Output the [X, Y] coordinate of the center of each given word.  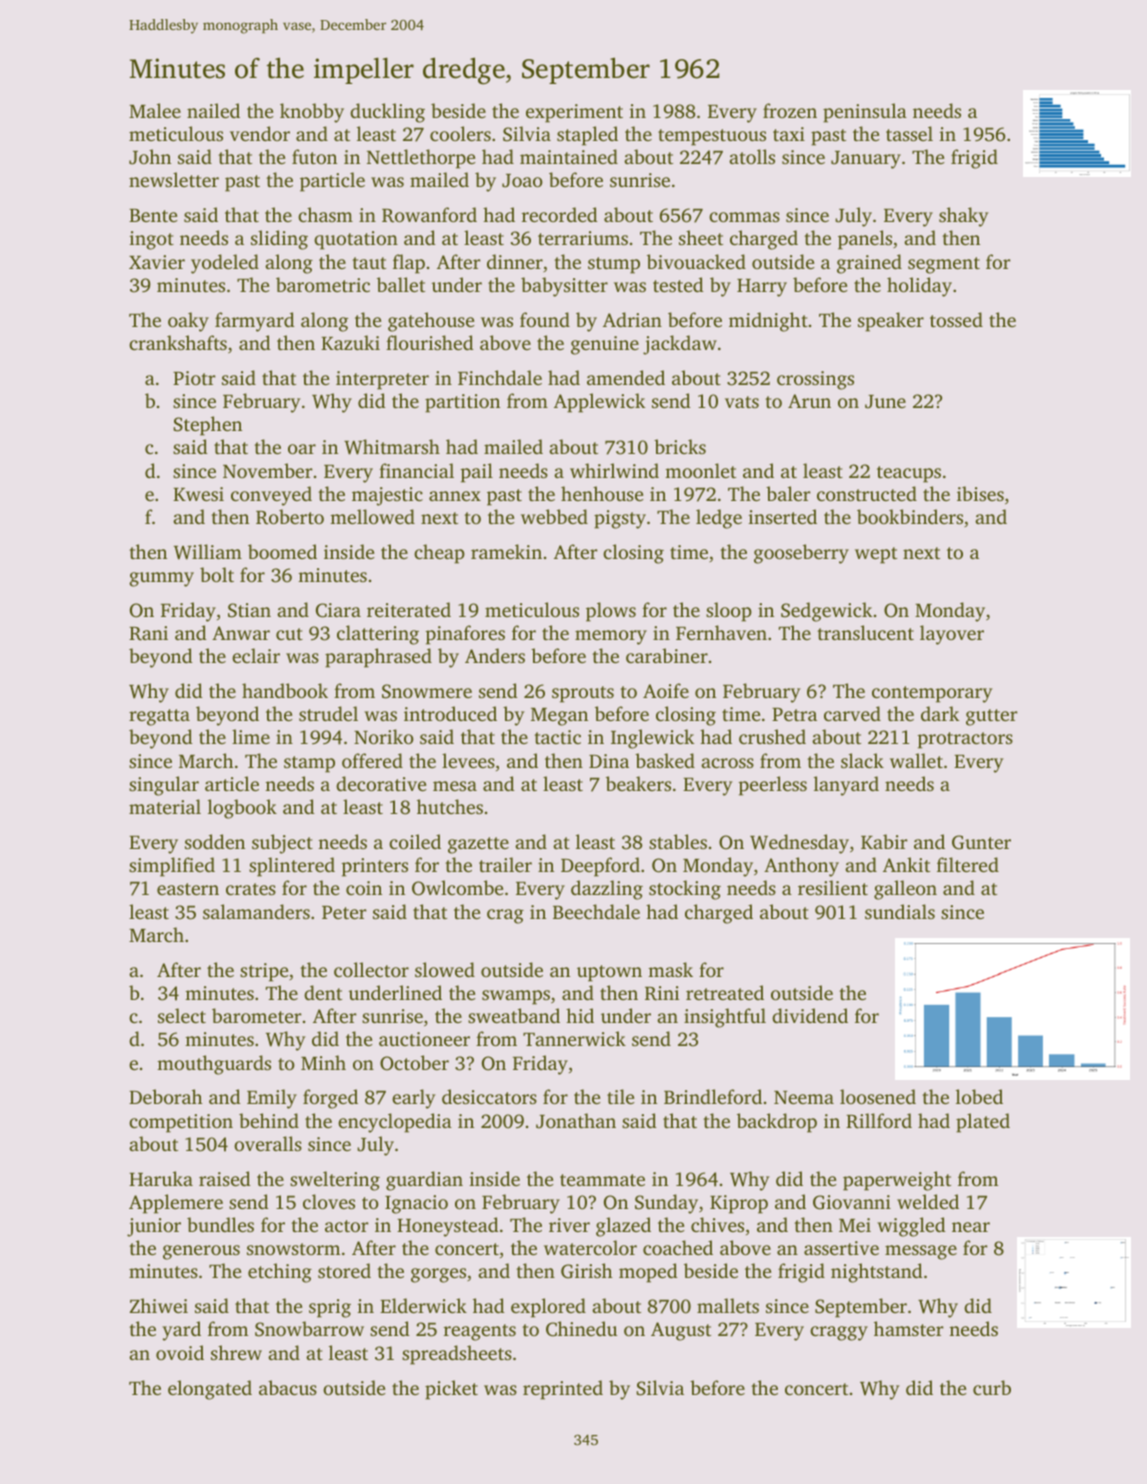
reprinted [563, 1390]
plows [611, 612]
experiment [574, 113]
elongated [210, 1390]
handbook [285, 690]
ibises [980, 493]
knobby [312, 113]
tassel [909, 133]
